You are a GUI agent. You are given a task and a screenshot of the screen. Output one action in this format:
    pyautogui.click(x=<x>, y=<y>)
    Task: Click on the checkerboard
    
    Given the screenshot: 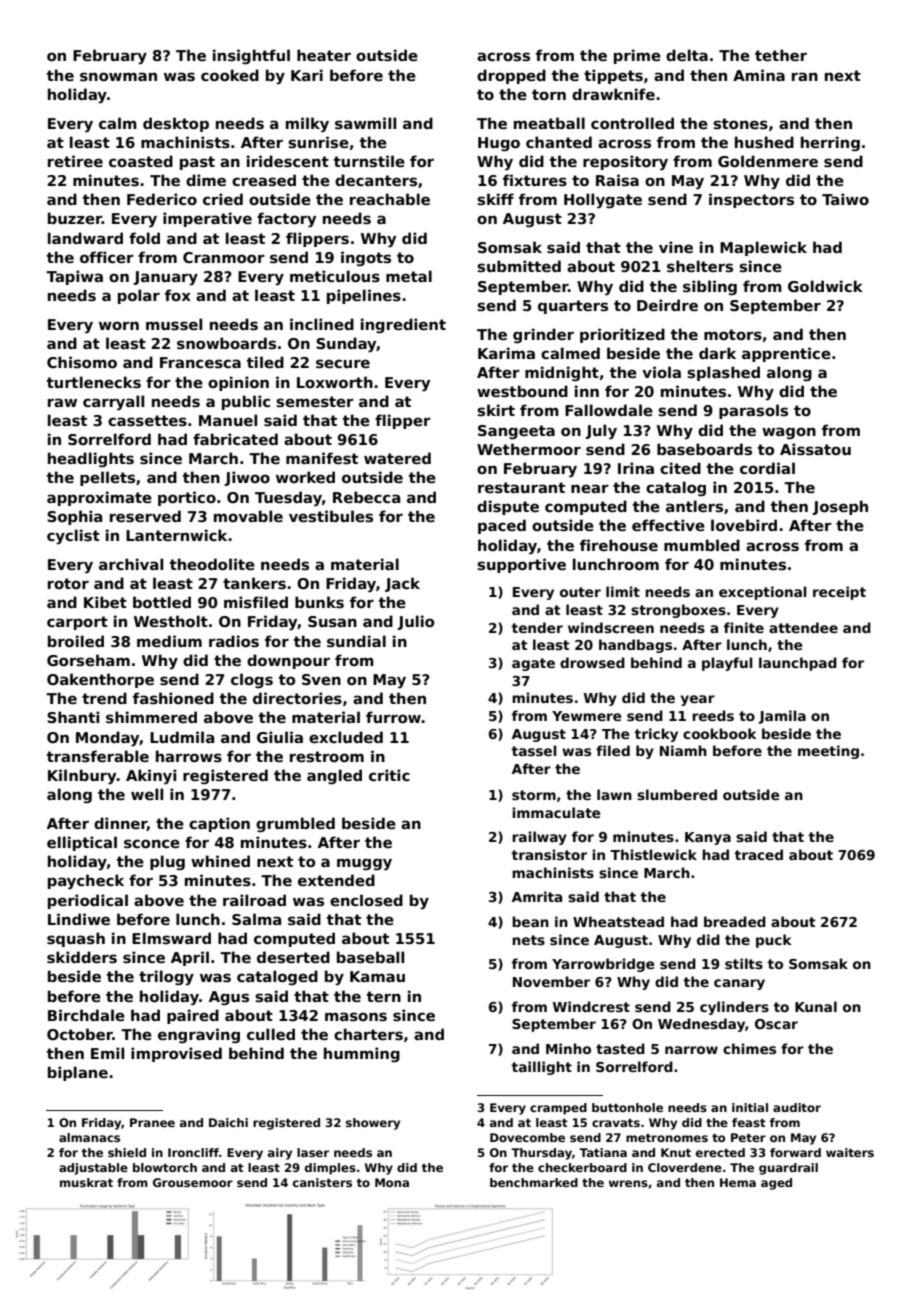 What is the action you would take?
    pyautogui.click(x=582, y=1167)
